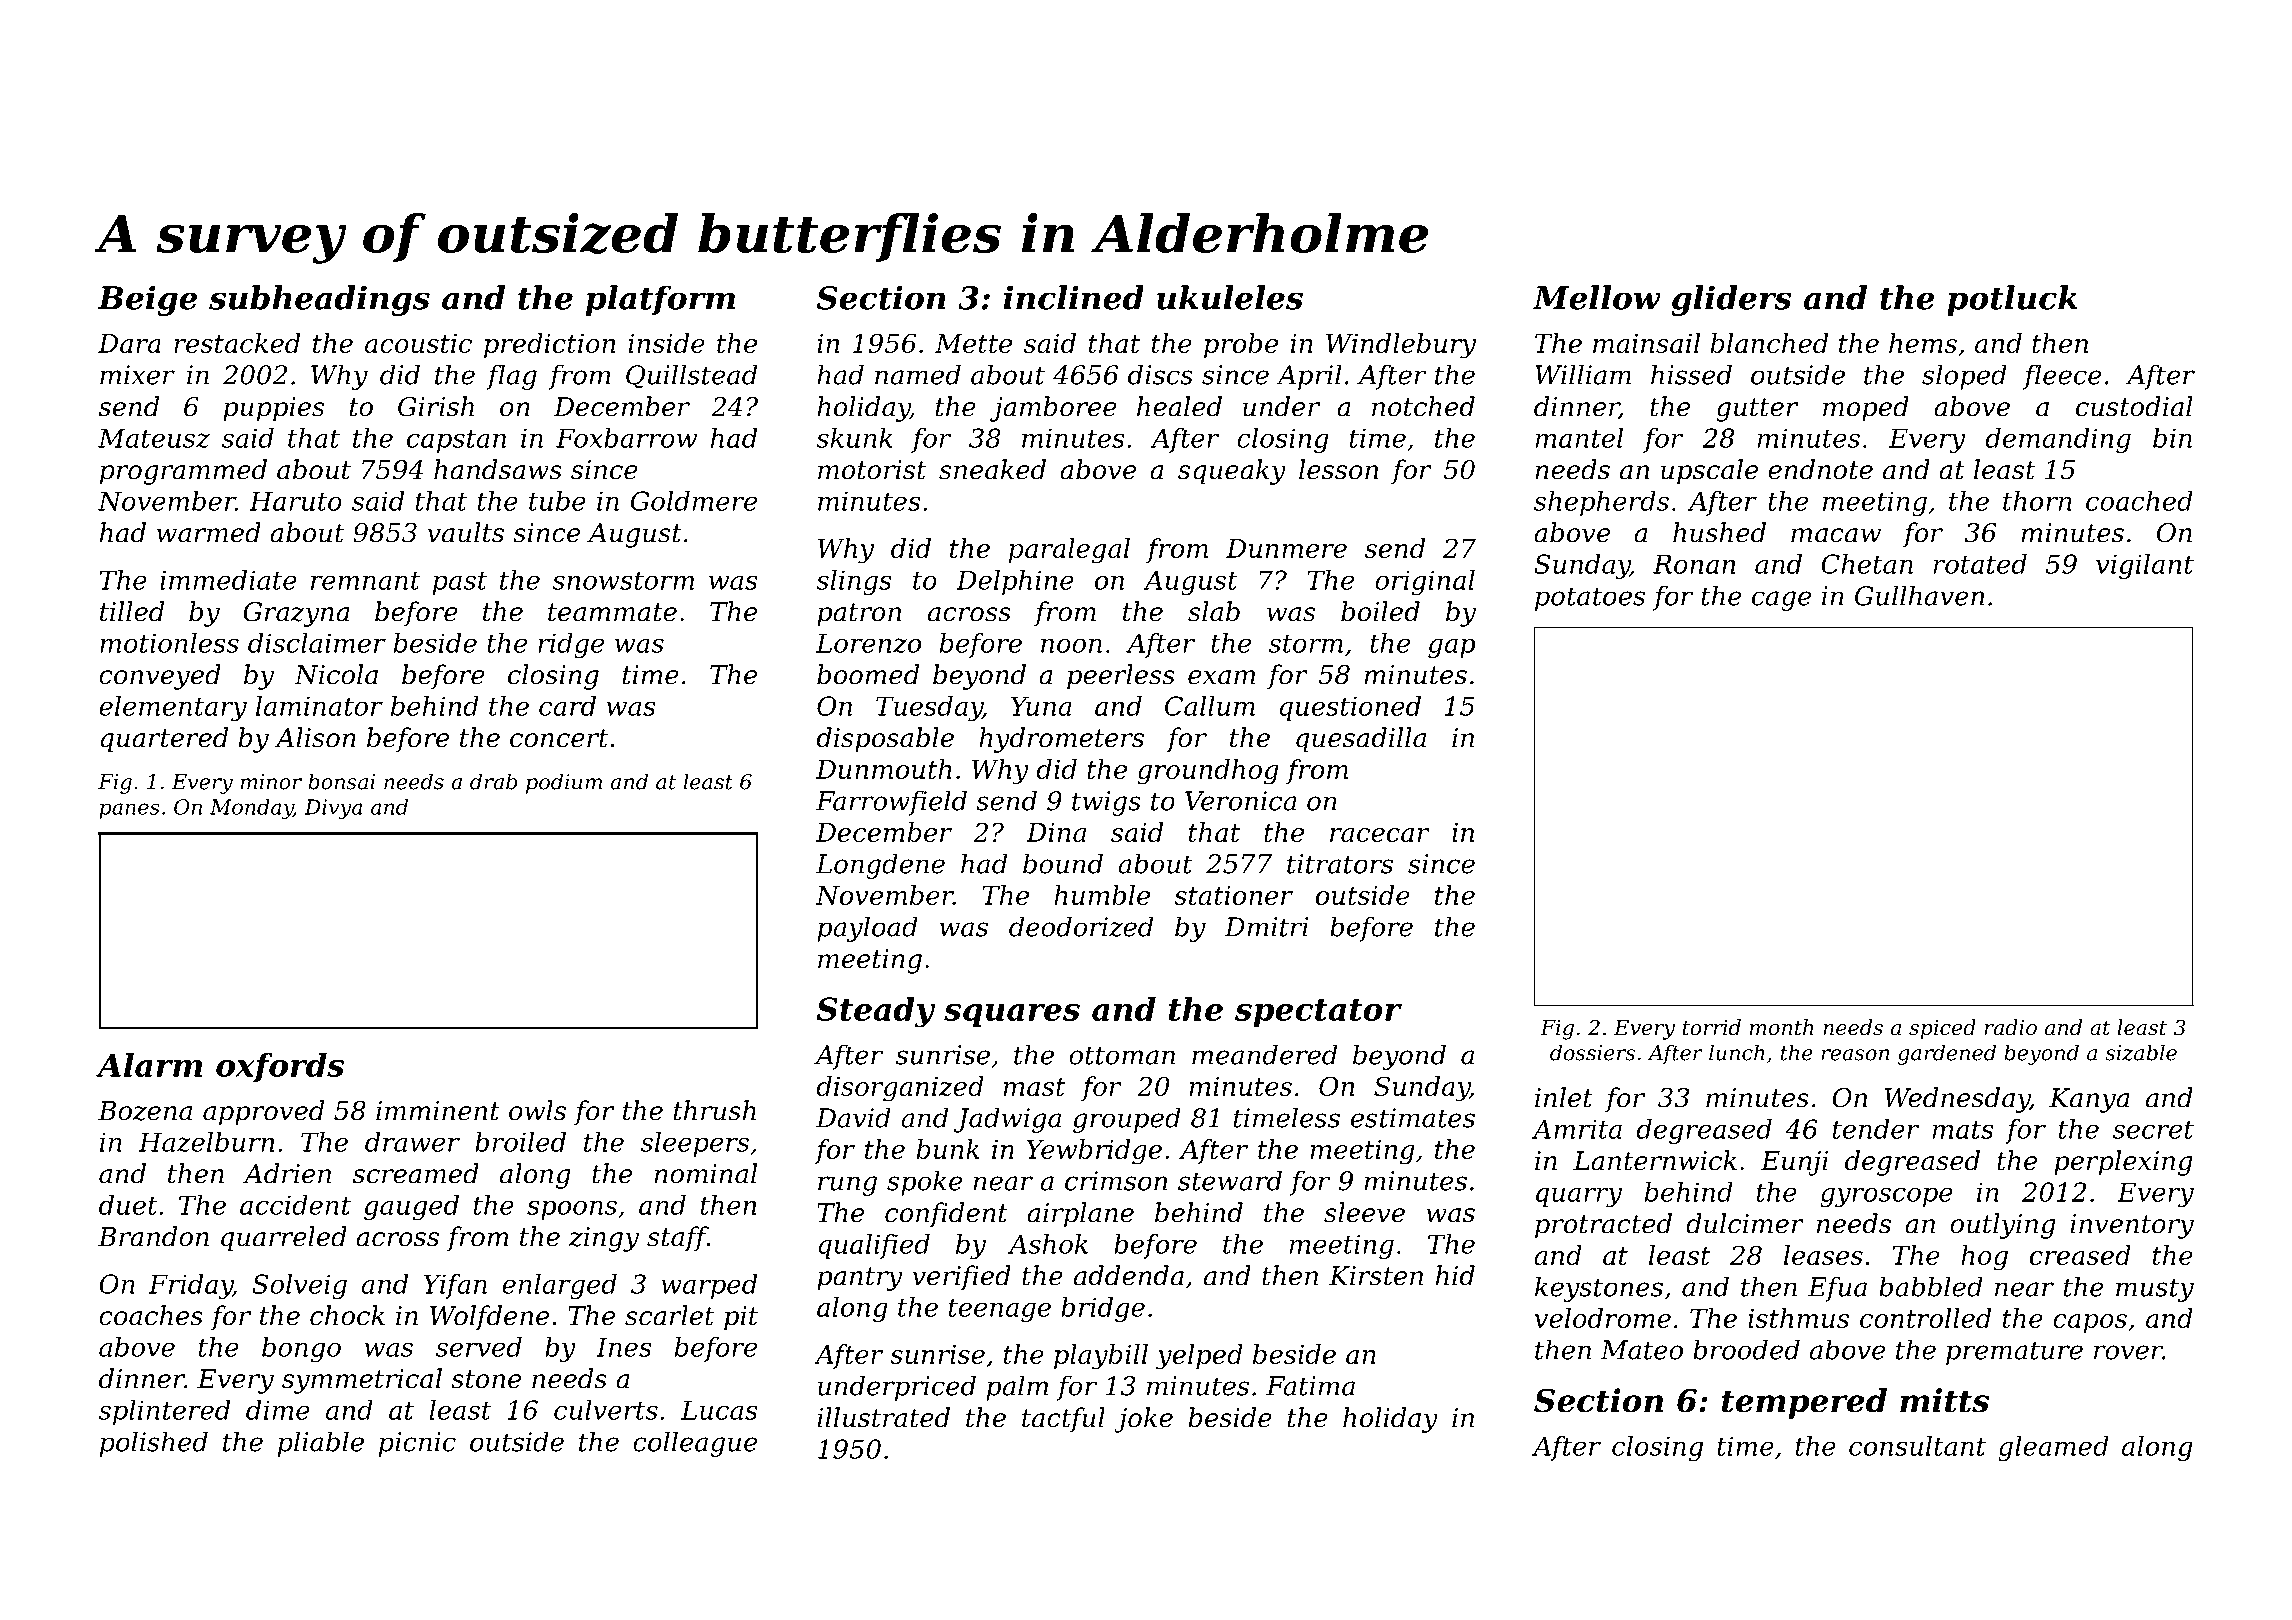 This screenshot has width=2292, height=1620. What do you see at coordinates (2012, 300) in the screenshot?
I see `potluck` at bounding box center [2012, 300].
